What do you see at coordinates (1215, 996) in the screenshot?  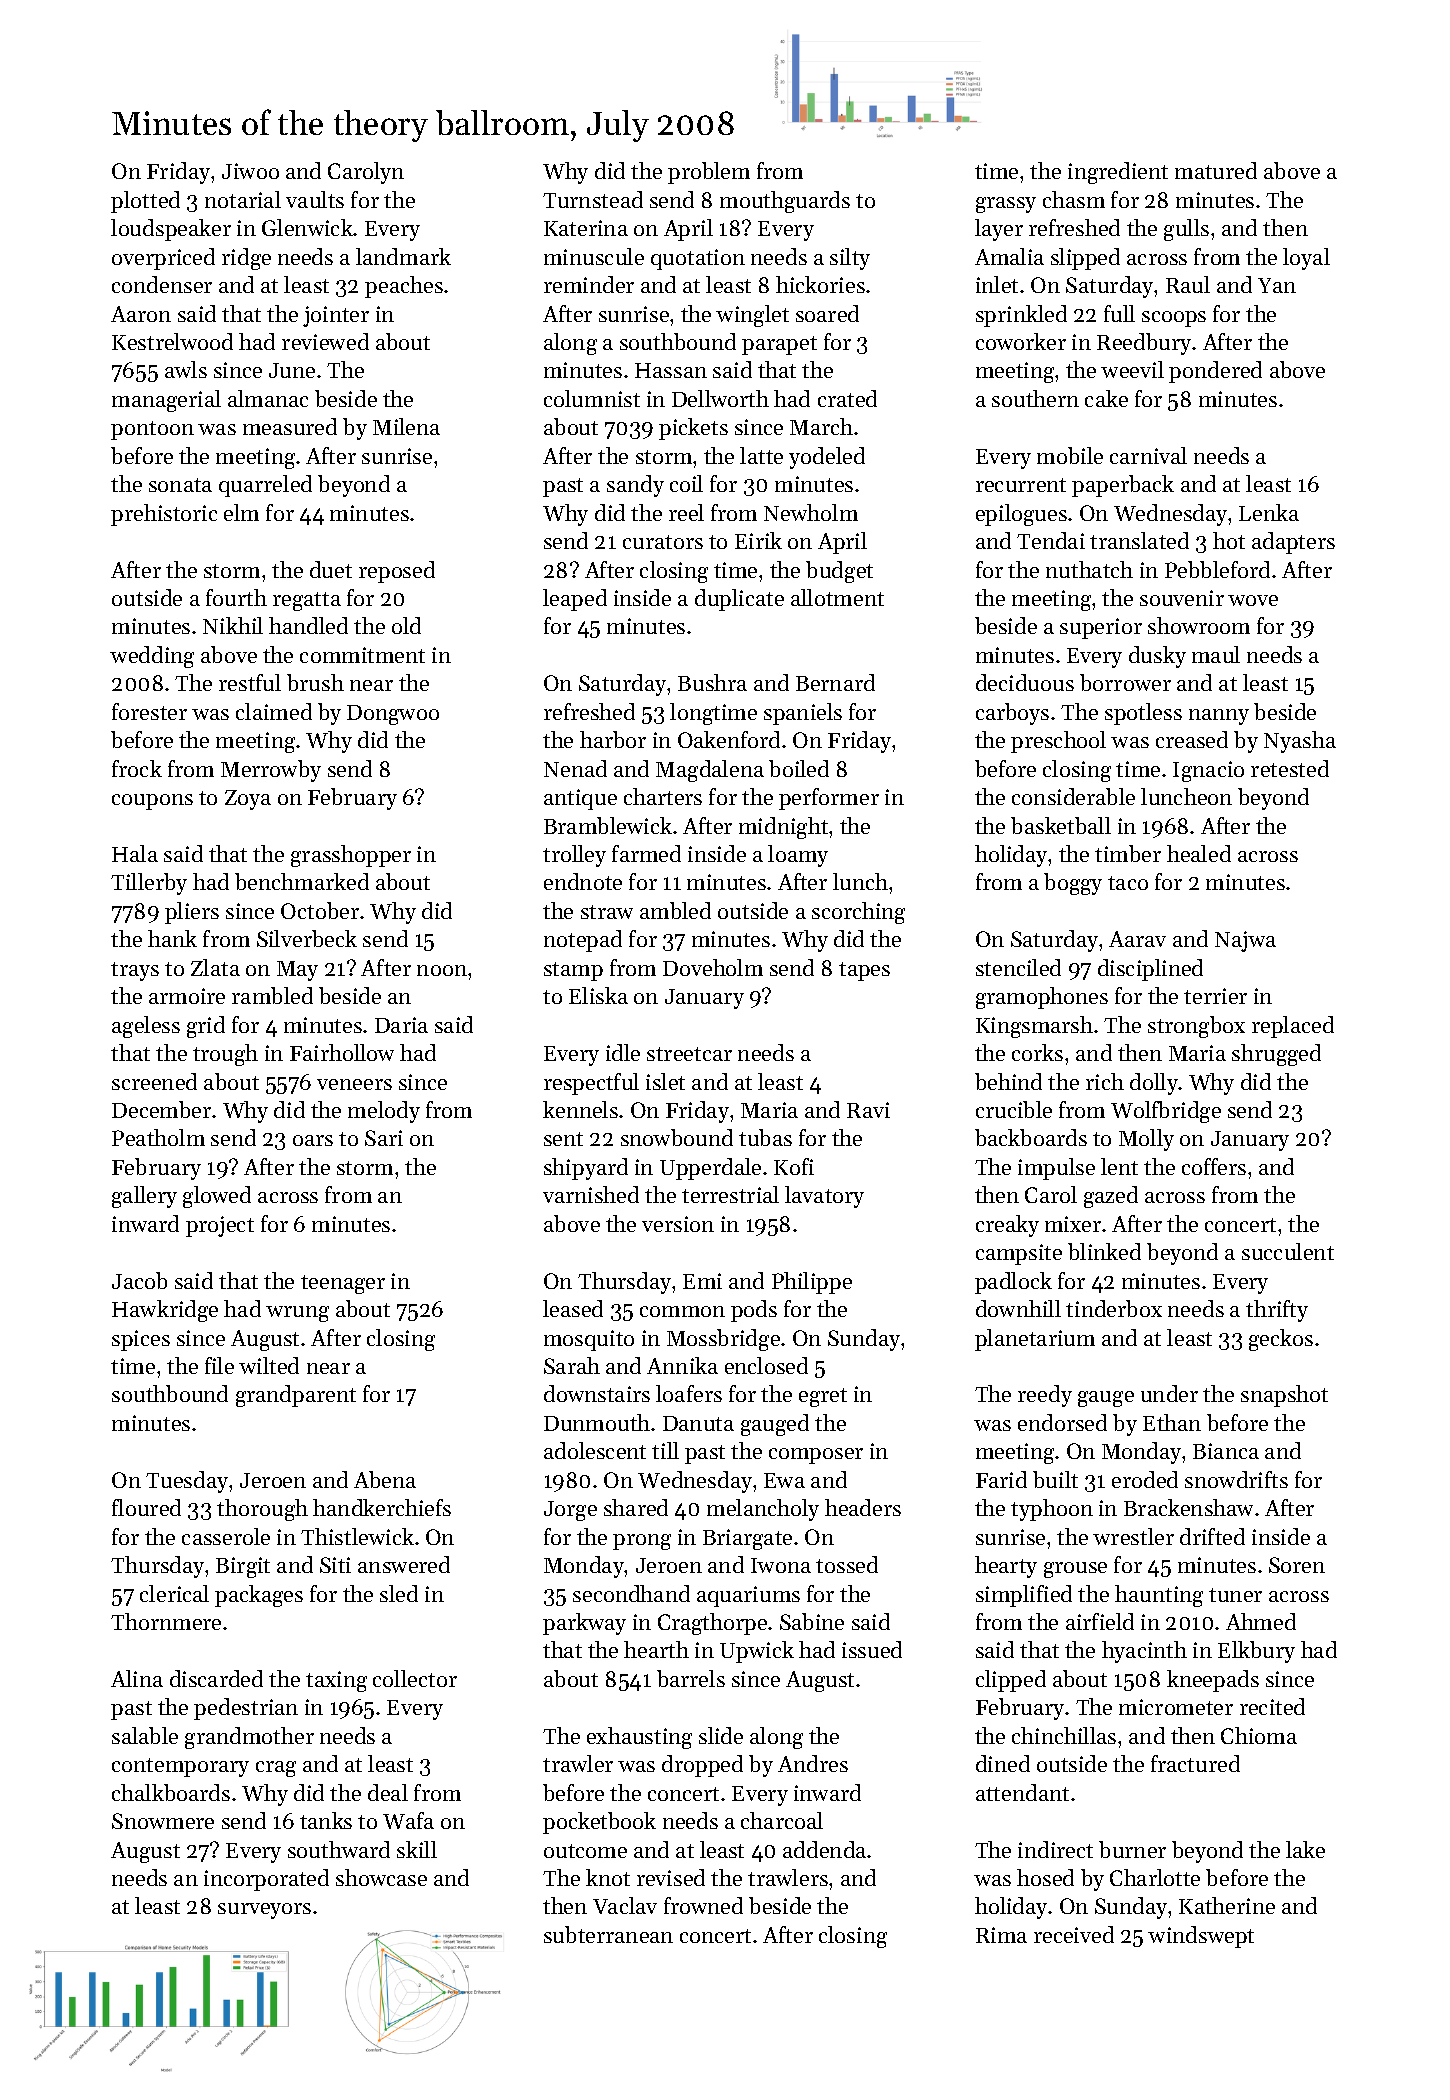 I see `terrier` at bounding box center [1215, 996].
